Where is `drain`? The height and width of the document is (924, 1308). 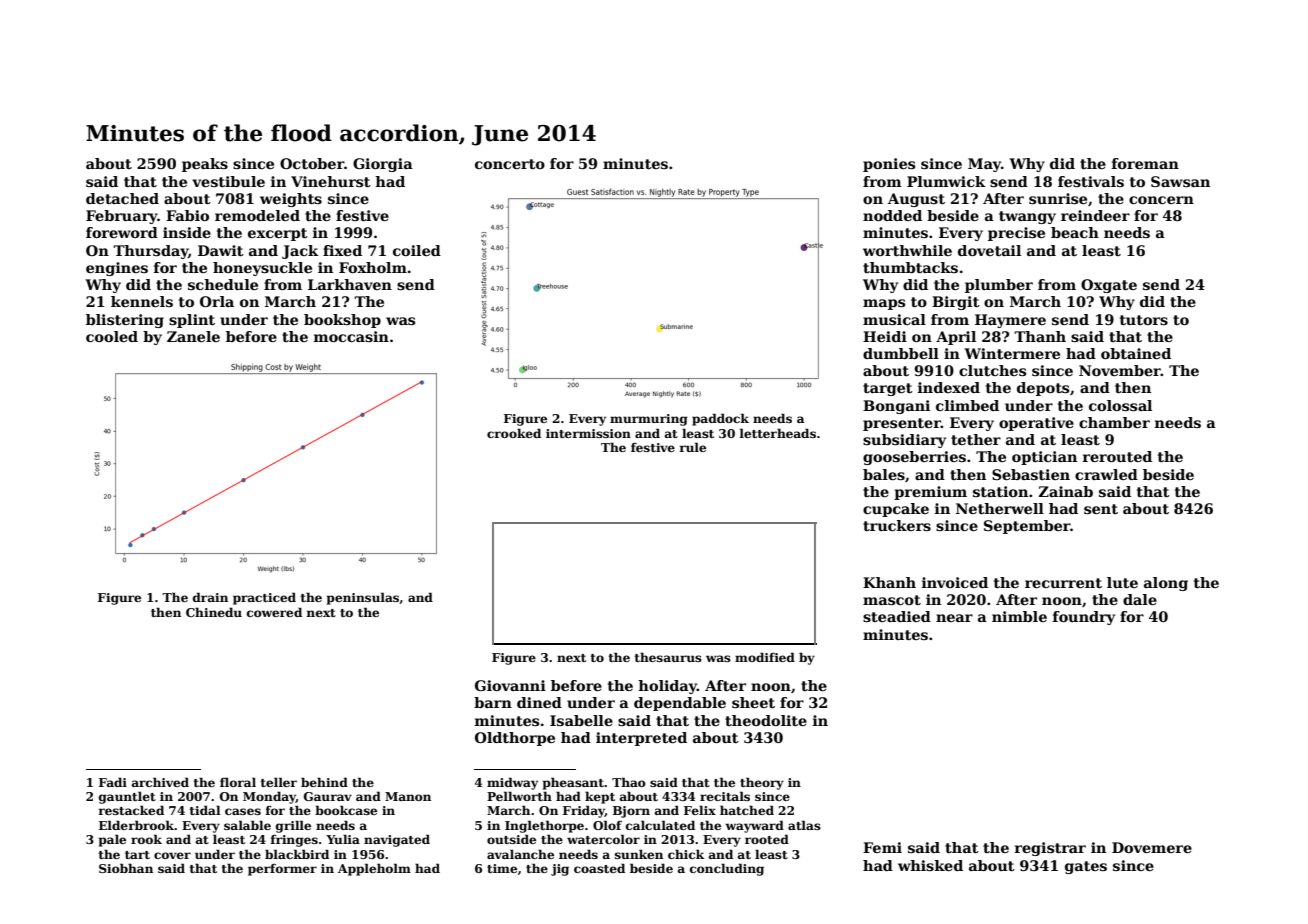
drain is located at coordinates (210, 597).
